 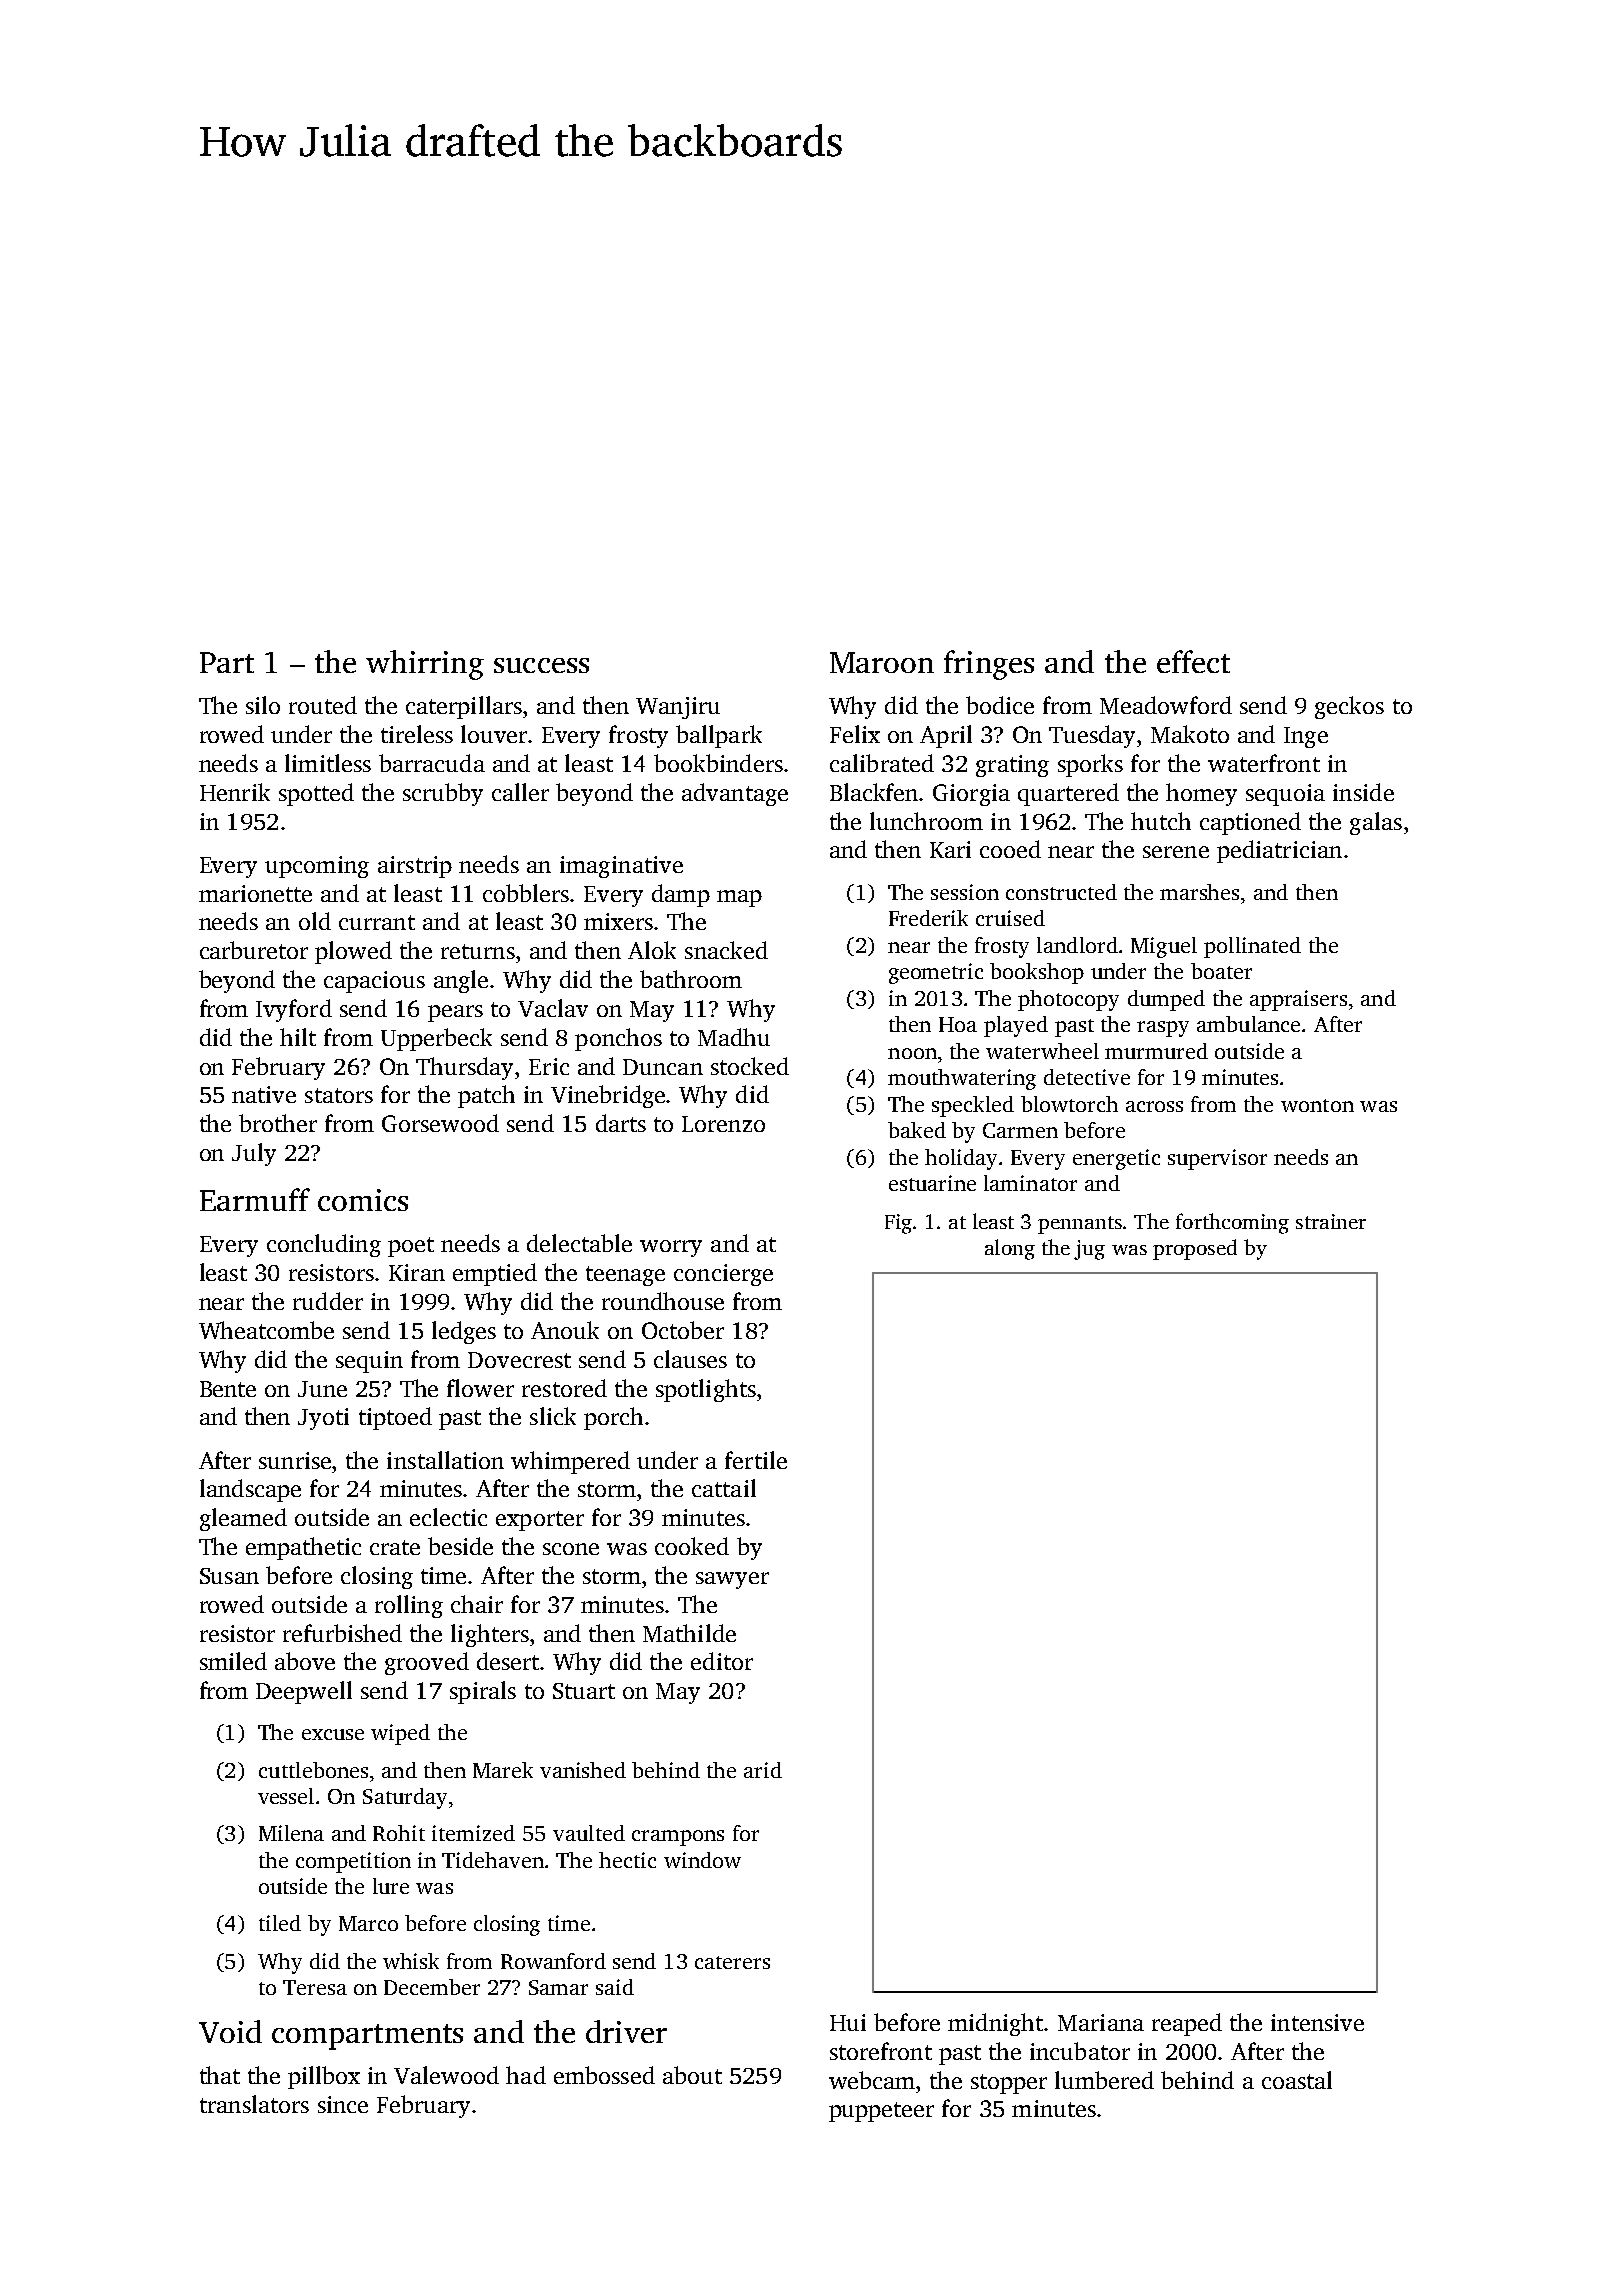 I want to click on since, so click(x=343, y=2104).
